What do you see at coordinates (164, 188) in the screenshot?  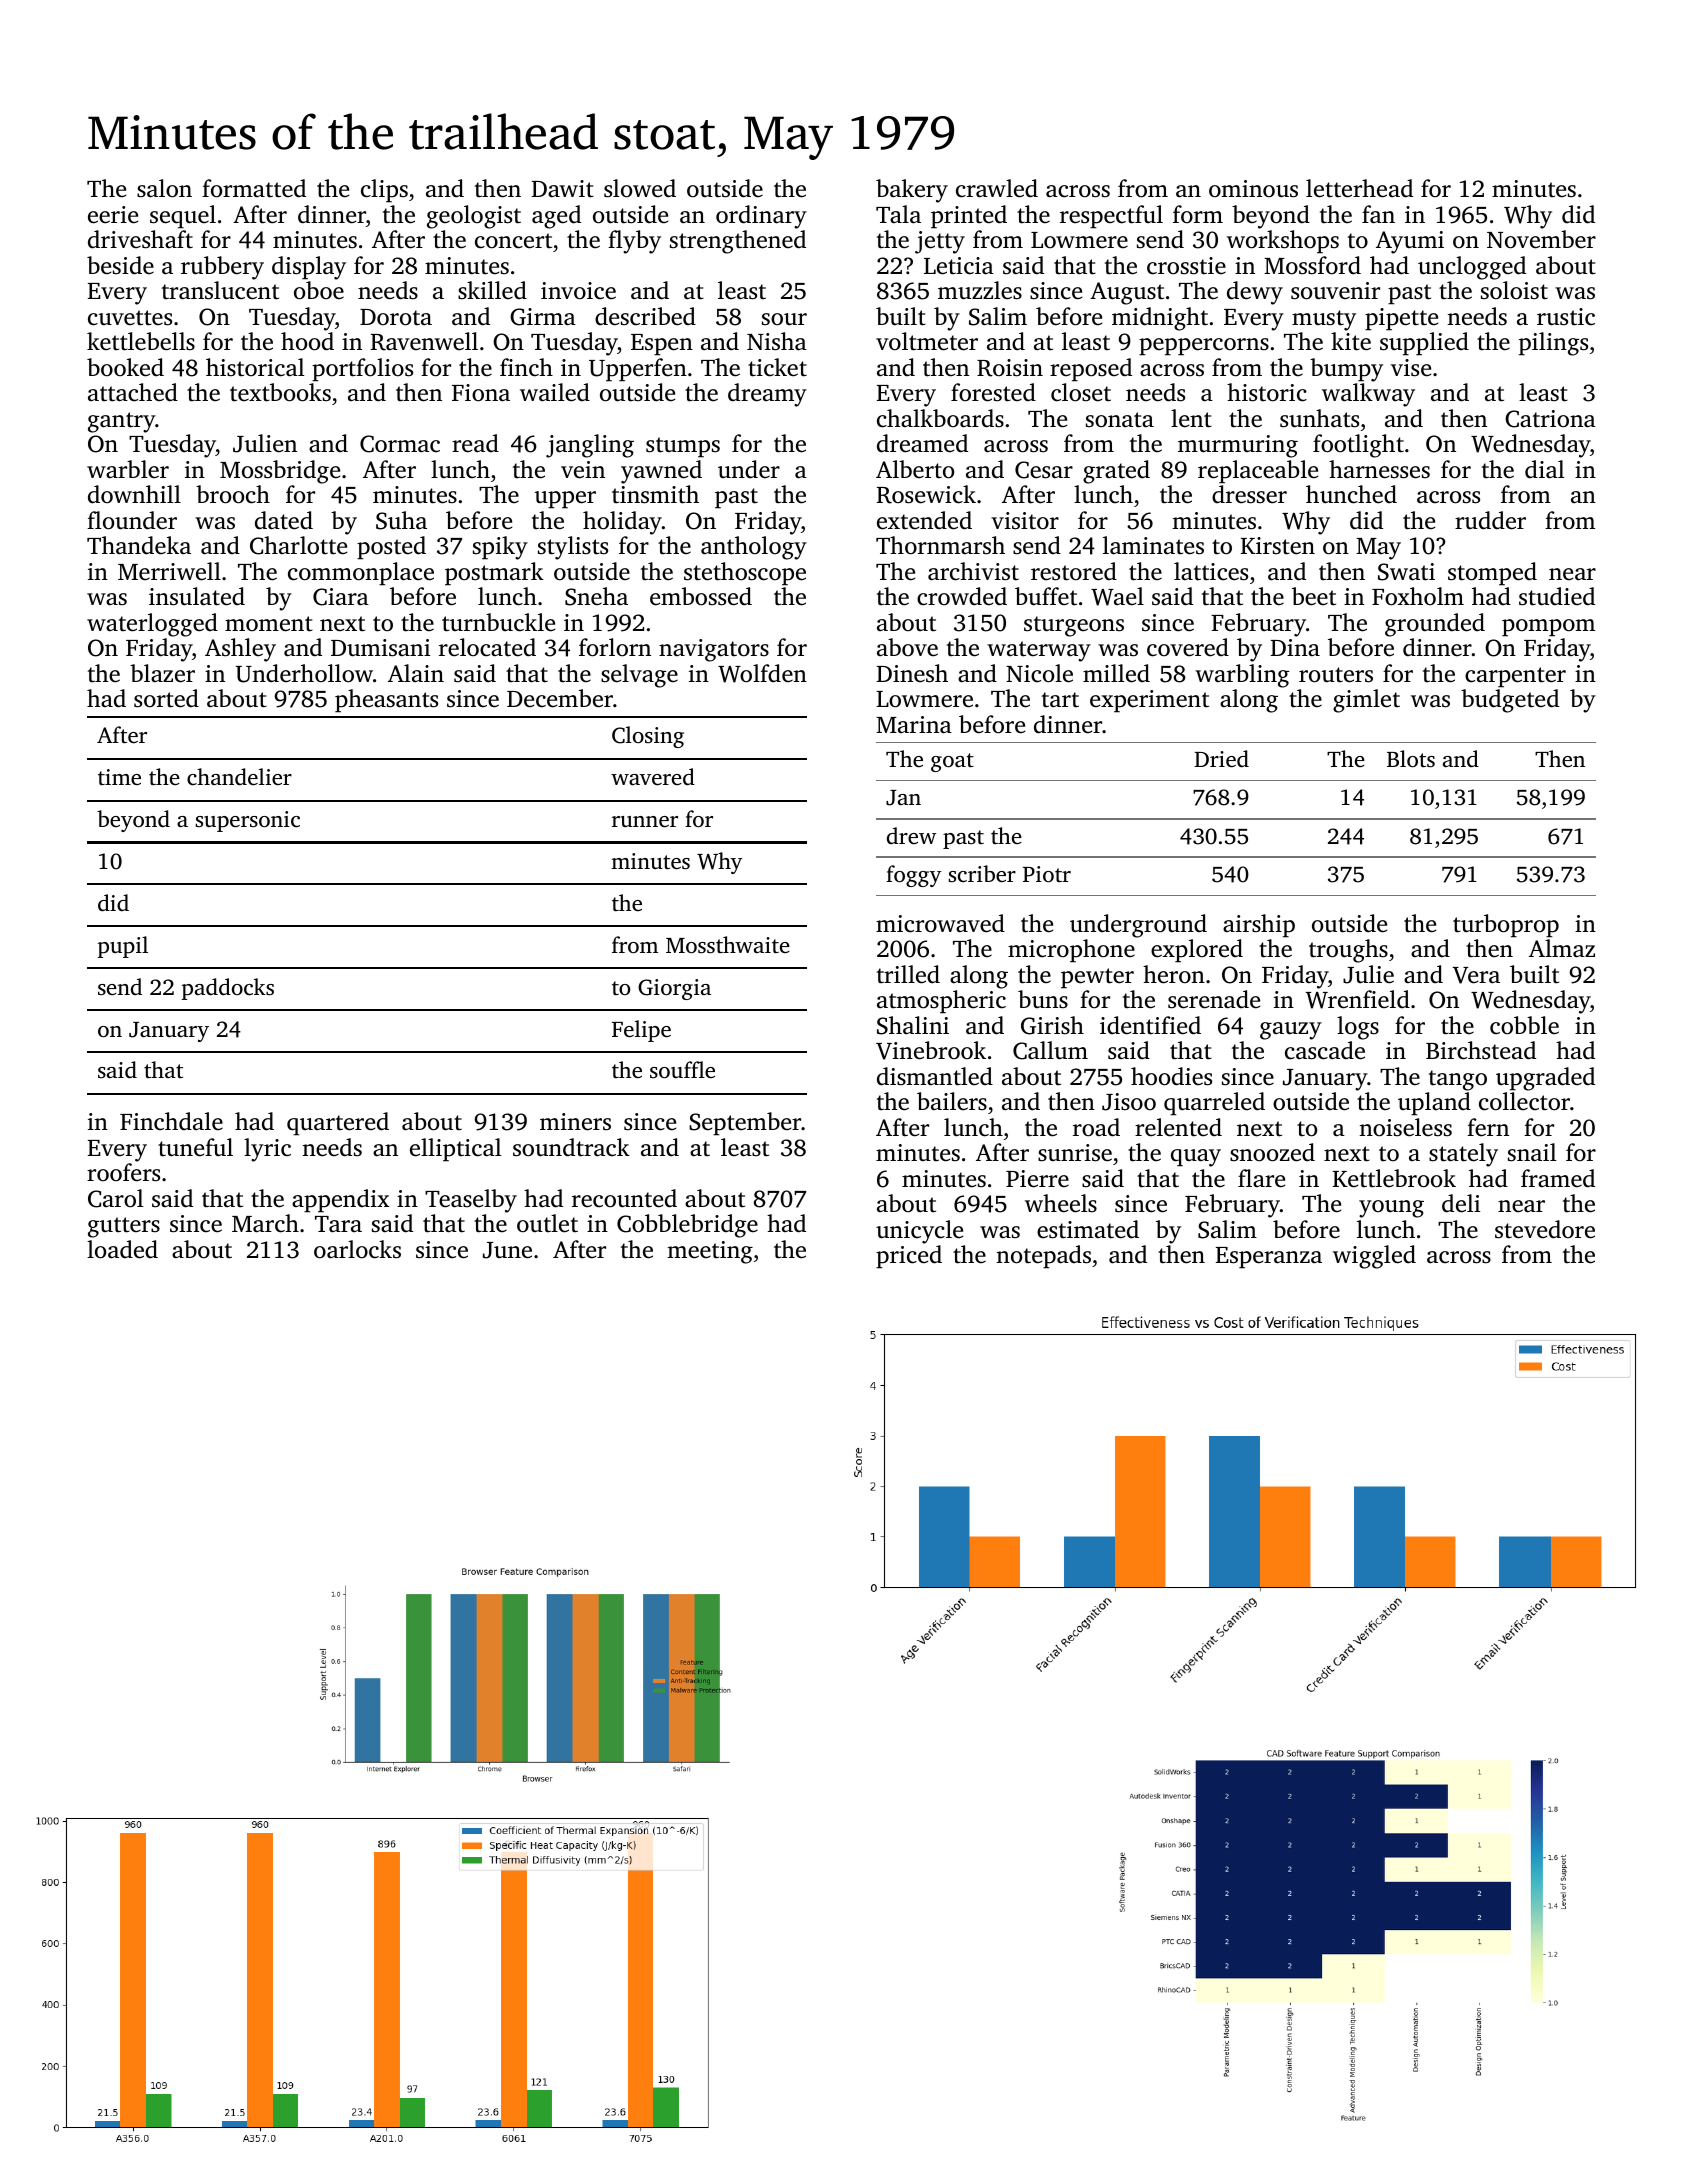 I see `salon` at bounding box center [164, 188].
